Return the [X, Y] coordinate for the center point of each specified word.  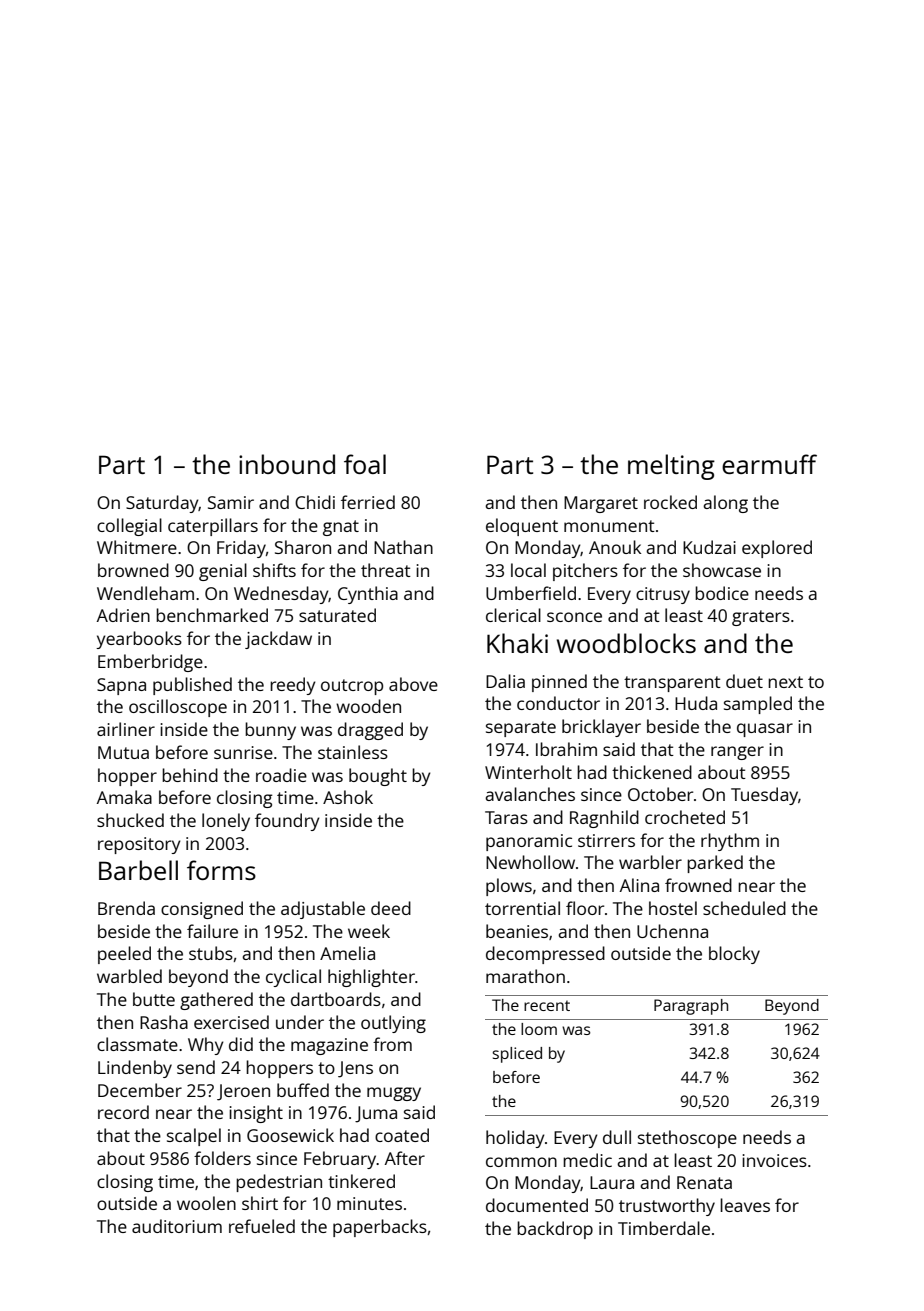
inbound [287, 464]
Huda [696, 703]
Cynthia [368, 595]
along [725, 504]
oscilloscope [178, 708]
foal [365, 464]
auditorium [177, 1226]
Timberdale [664, 1228]
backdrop [555, 1230]
